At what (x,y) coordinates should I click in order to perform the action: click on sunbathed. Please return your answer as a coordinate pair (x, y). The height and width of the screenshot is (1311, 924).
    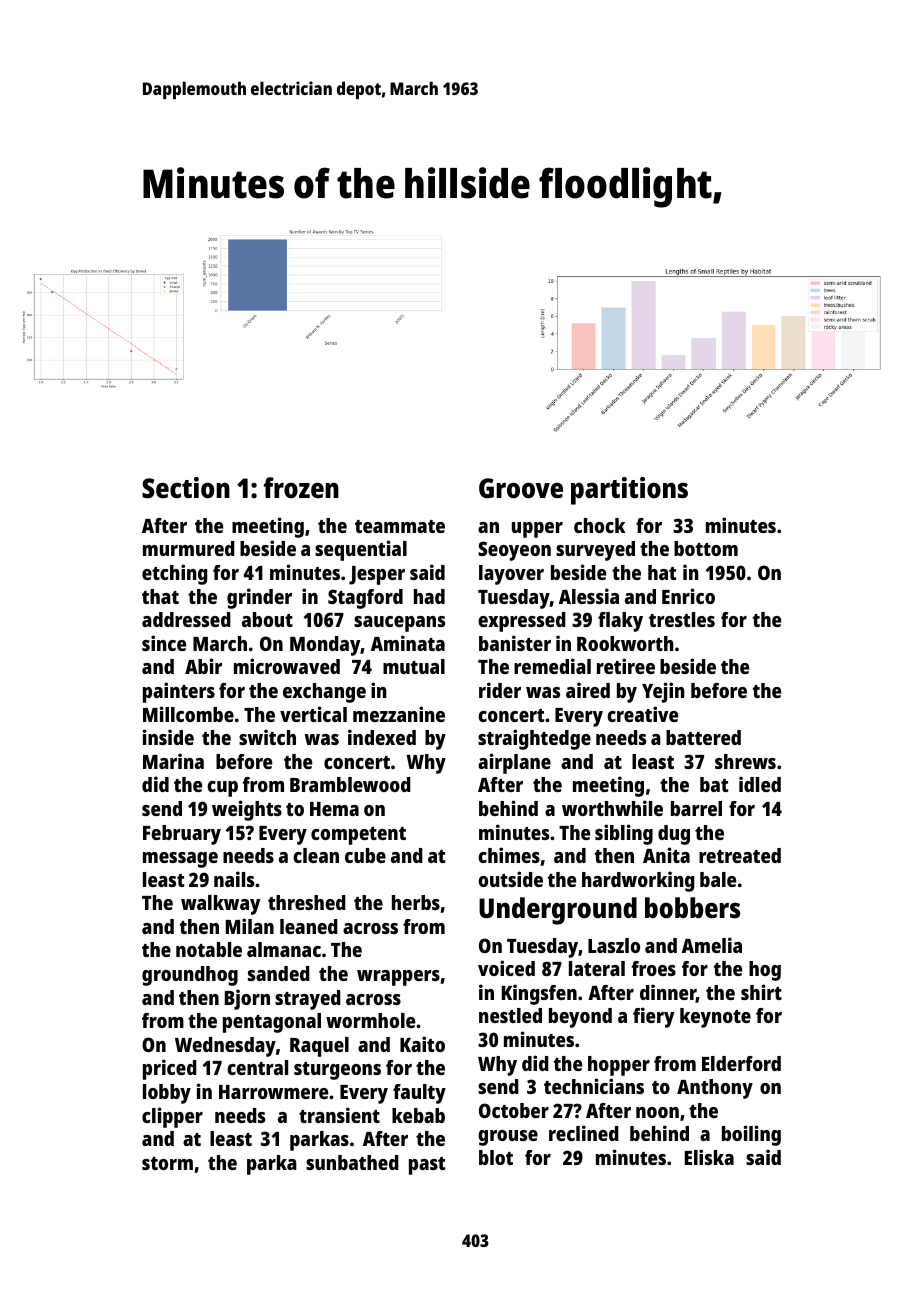
    Looking at the image, I should click on (352, 1162).
